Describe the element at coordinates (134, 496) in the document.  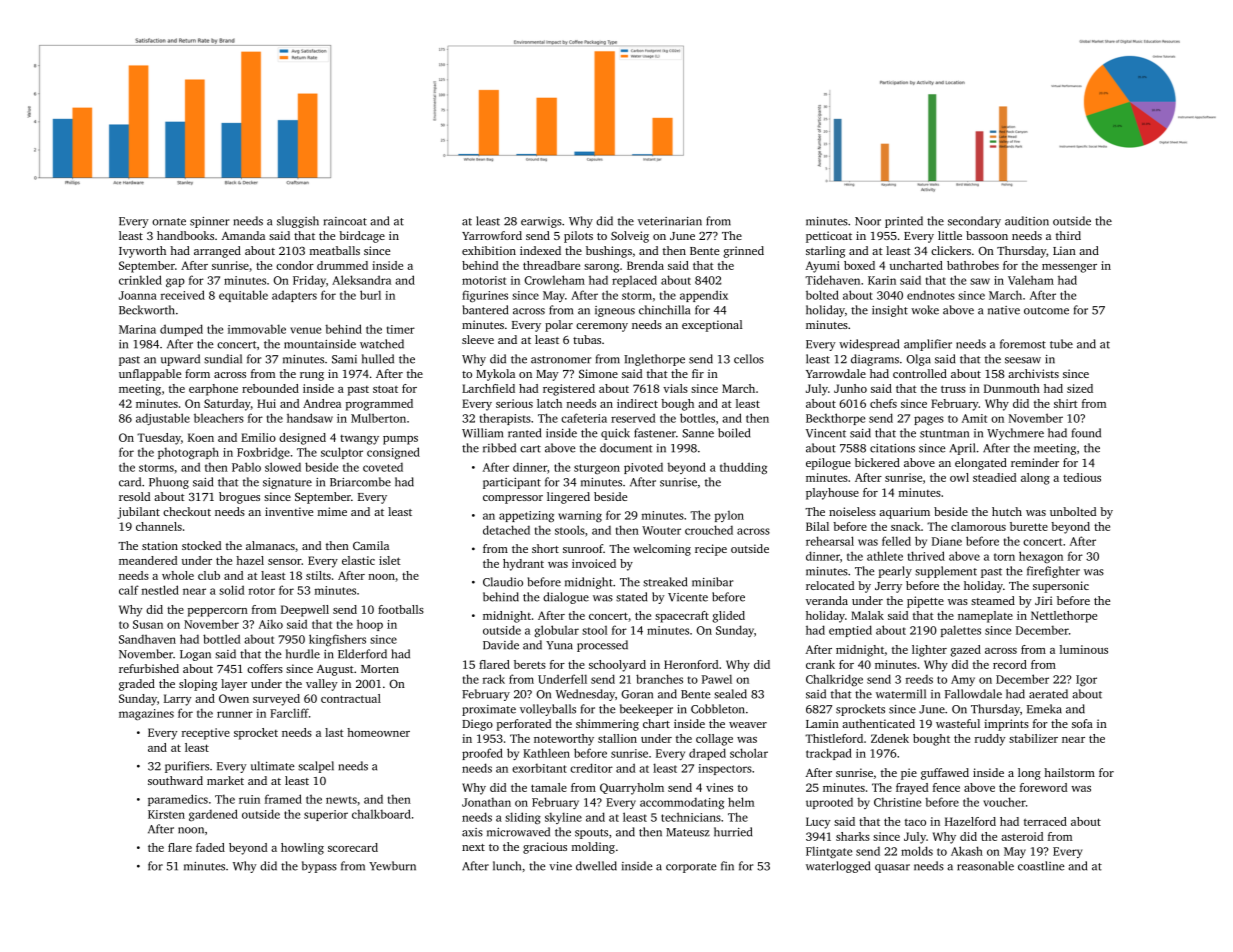
I see `resold` at that location.
